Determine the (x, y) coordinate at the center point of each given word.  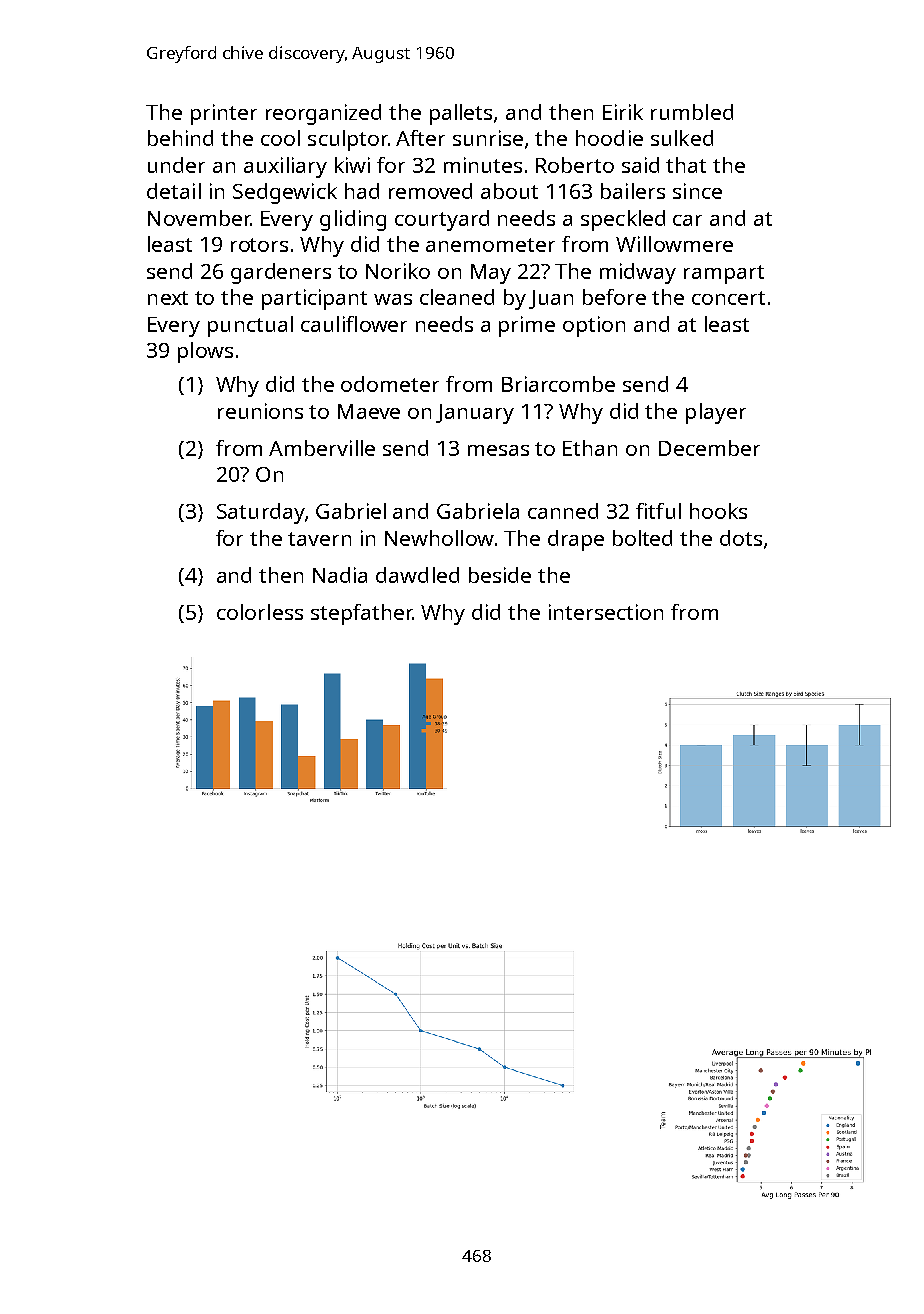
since (697, 191)
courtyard (442, 220)
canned (563, 511)
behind (180, 138)
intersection (606, 612)
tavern (319, 539)
